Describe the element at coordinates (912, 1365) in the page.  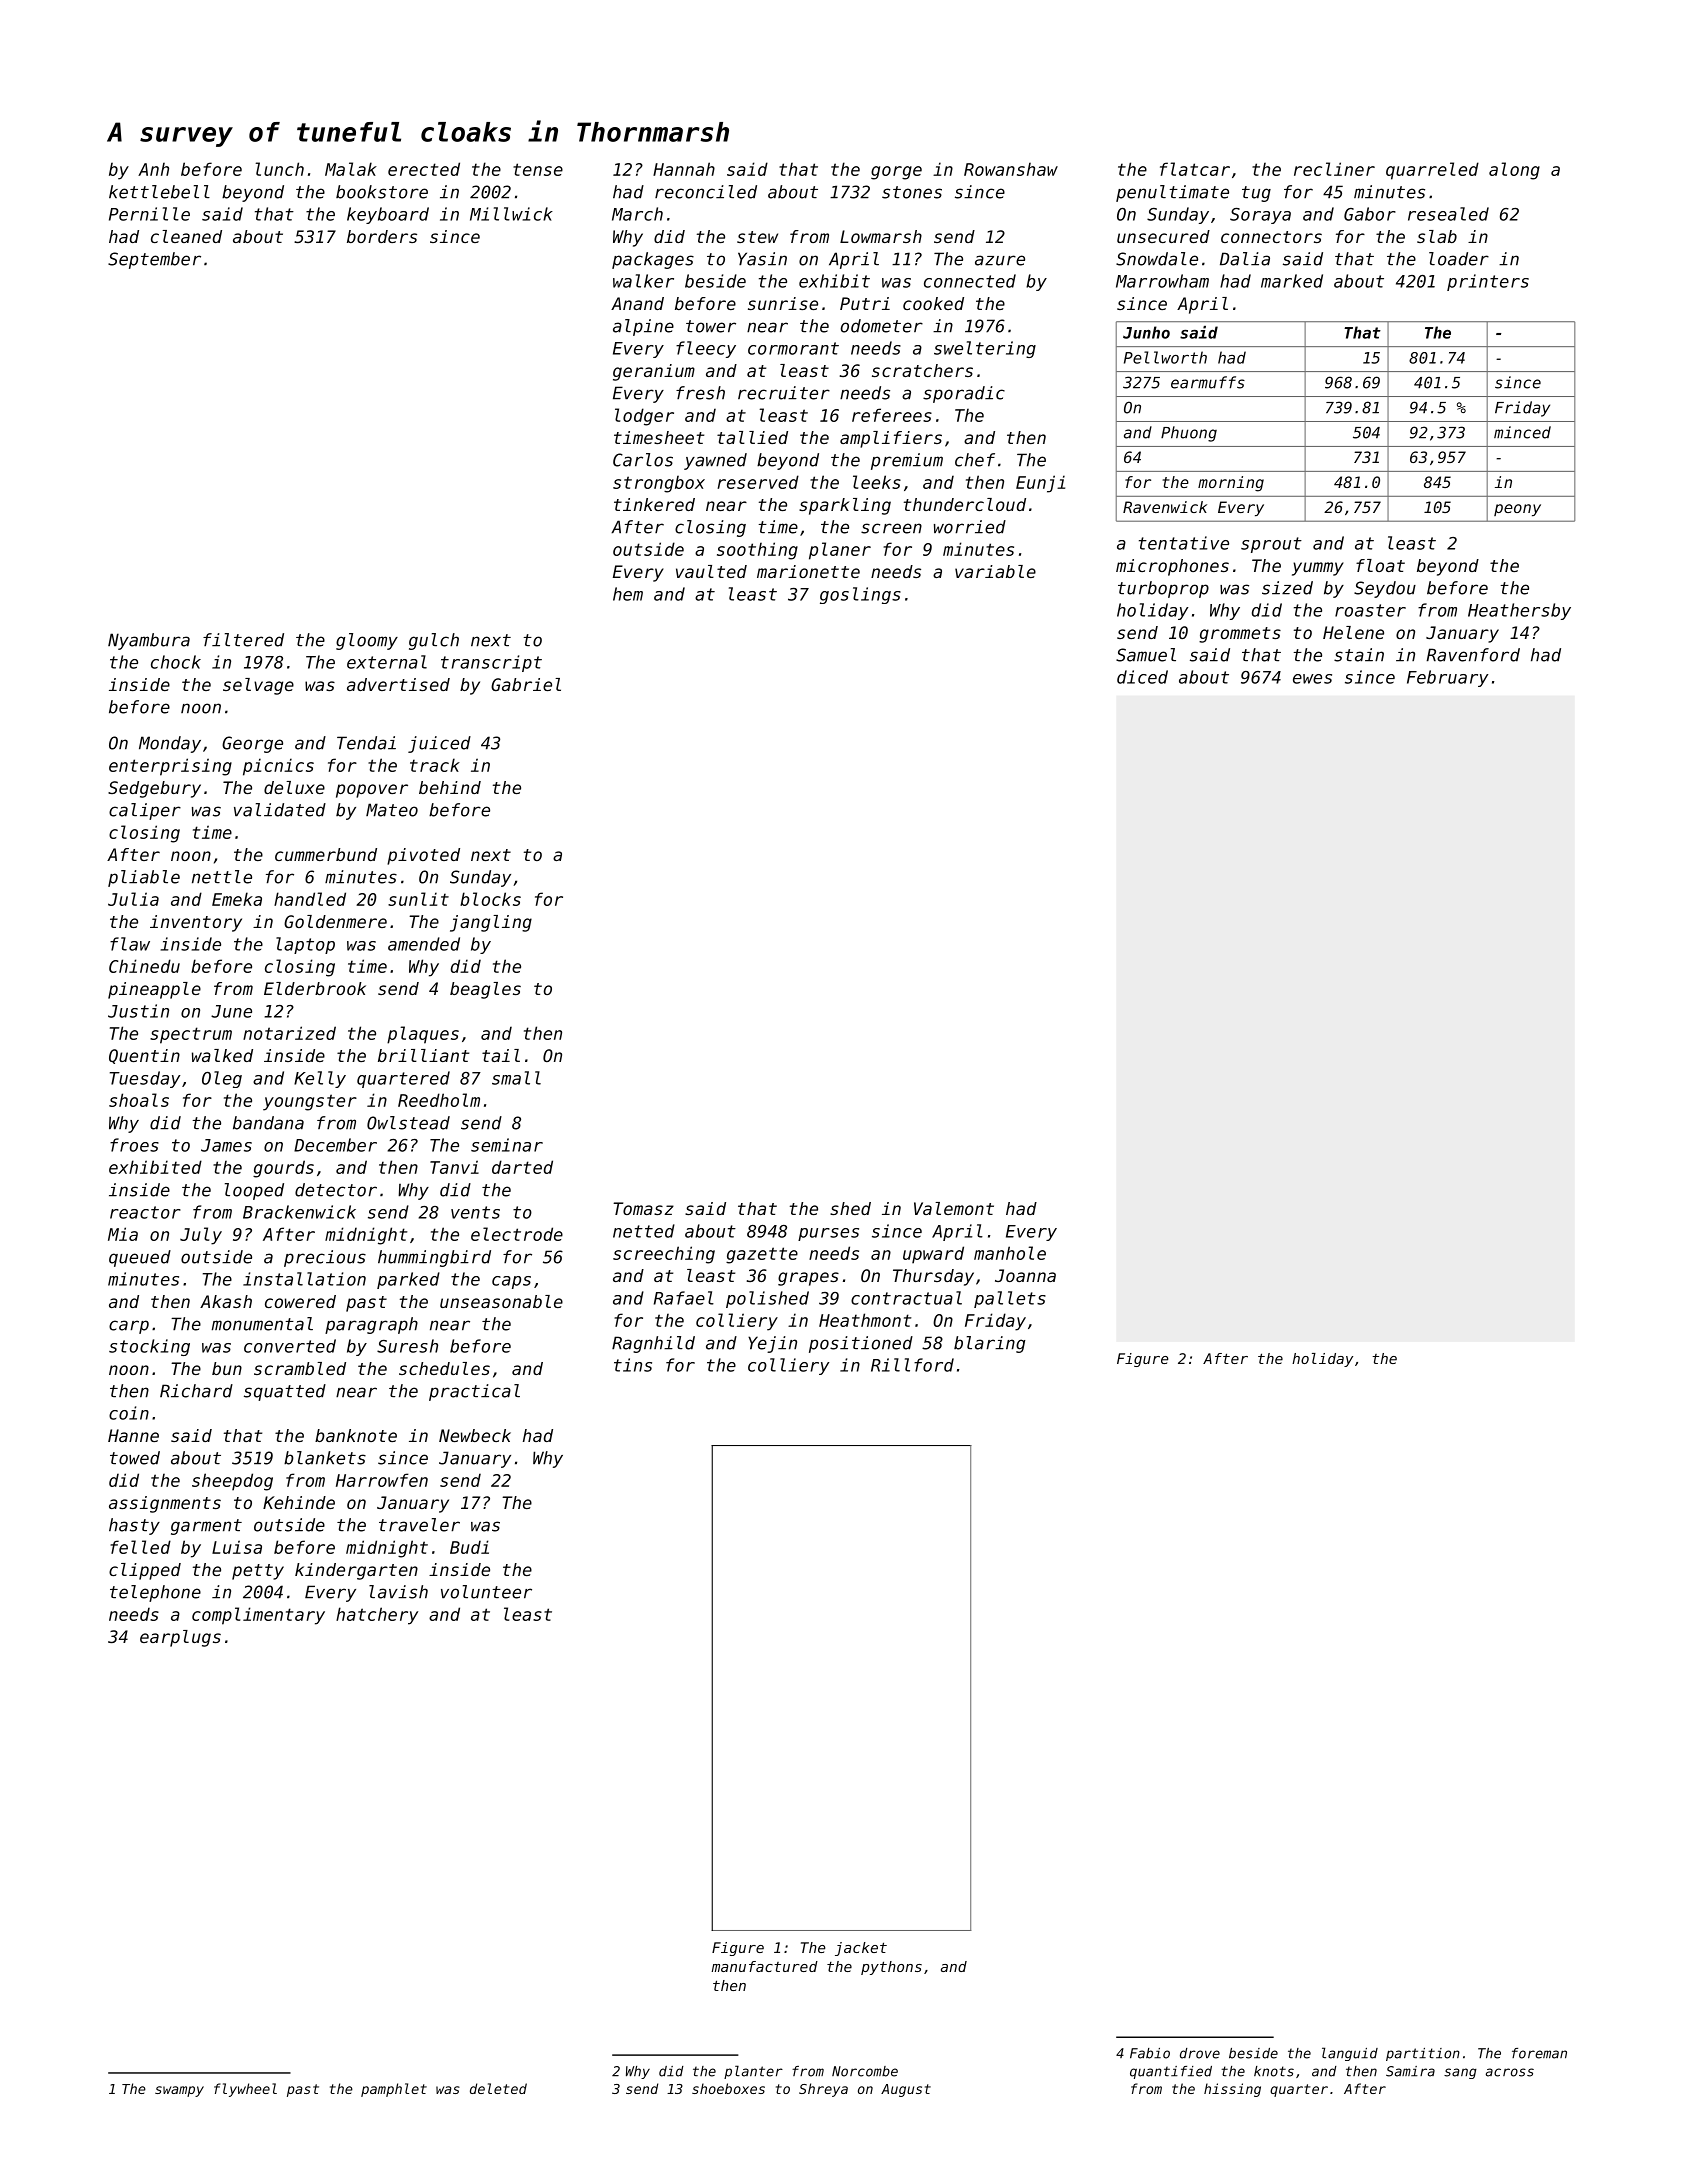
I see `Rillford` at that location.
